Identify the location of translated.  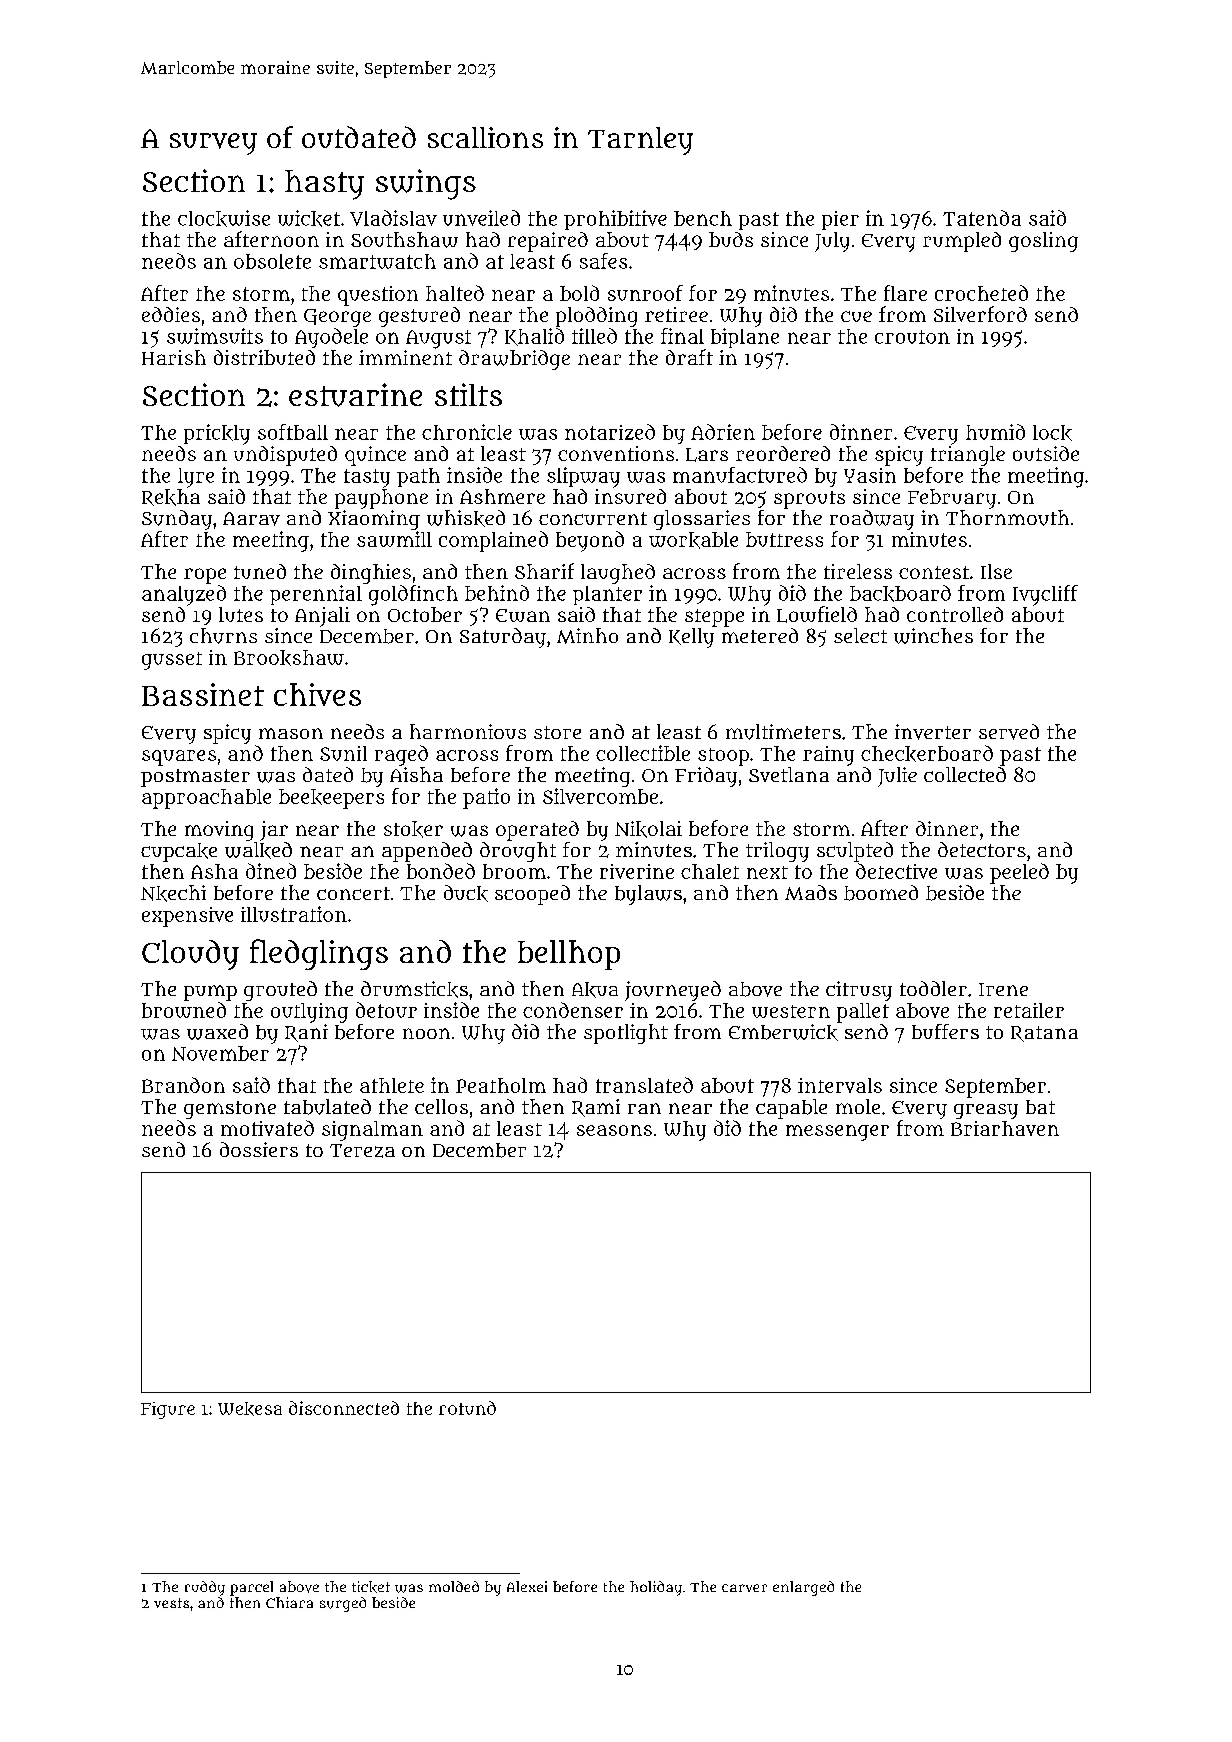
(644, 1085).
